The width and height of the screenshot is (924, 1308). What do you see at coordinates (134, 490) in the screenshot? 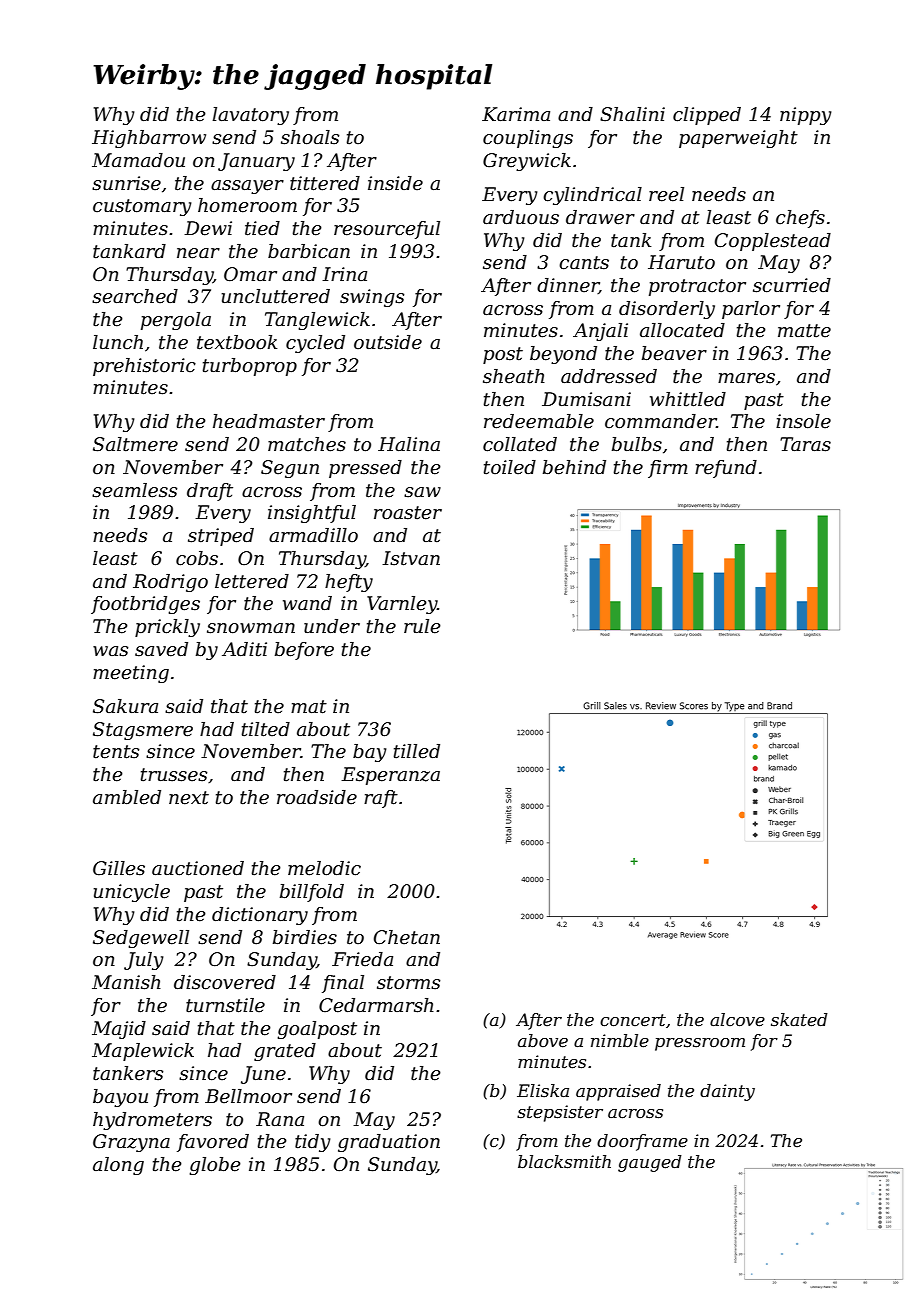
I see `seamless` at bounding box center [134, 490].
